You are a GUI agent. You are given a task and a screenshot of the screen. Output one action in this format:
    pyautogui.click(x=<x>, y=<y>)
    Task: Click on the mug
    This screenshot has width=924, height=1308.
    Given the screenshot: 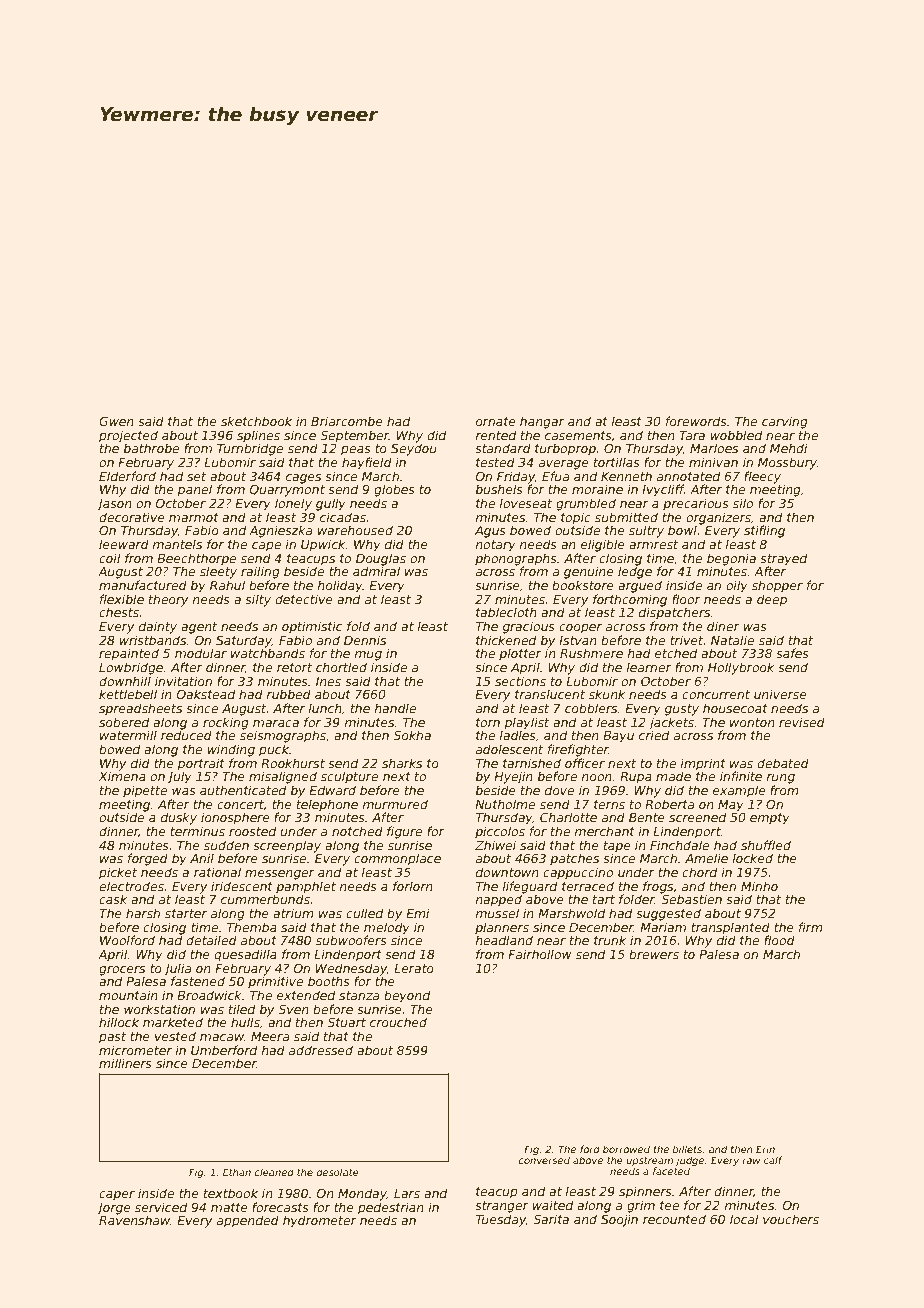 What is the action you would take?
    pyautogui.click(x=368, y=656)
